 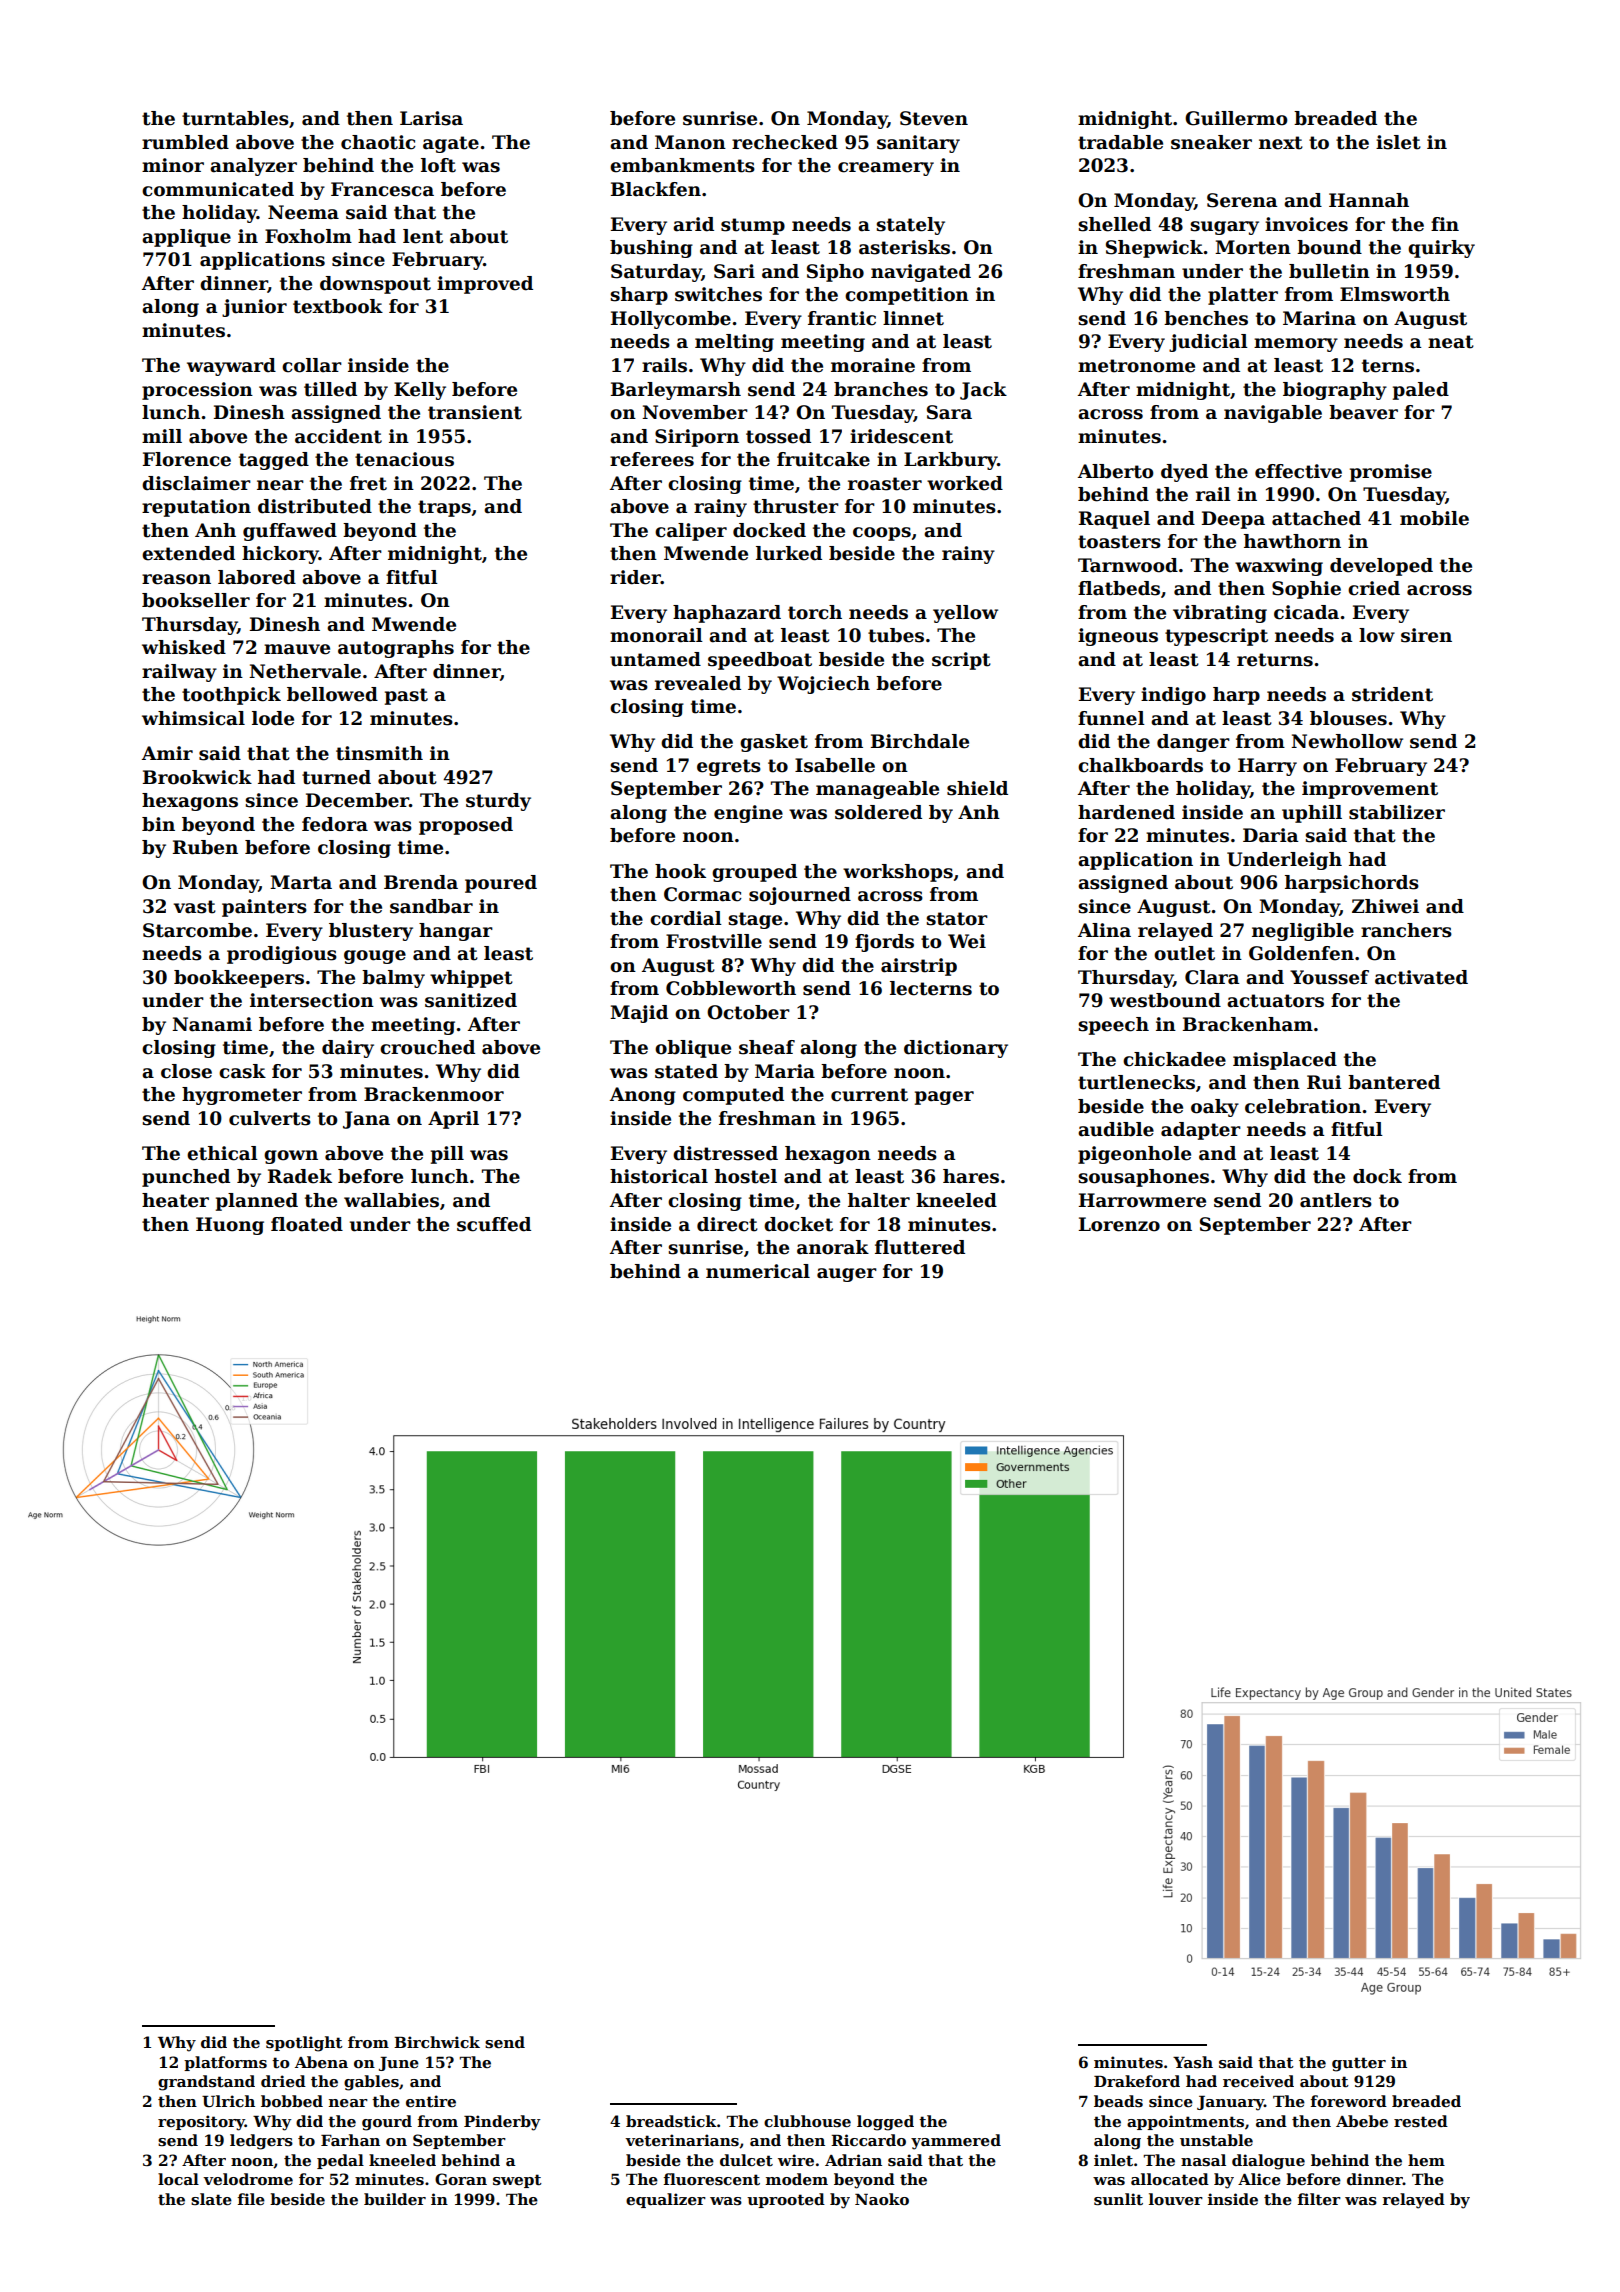 I want to click on Larisa, so click(x=431, y=118).
